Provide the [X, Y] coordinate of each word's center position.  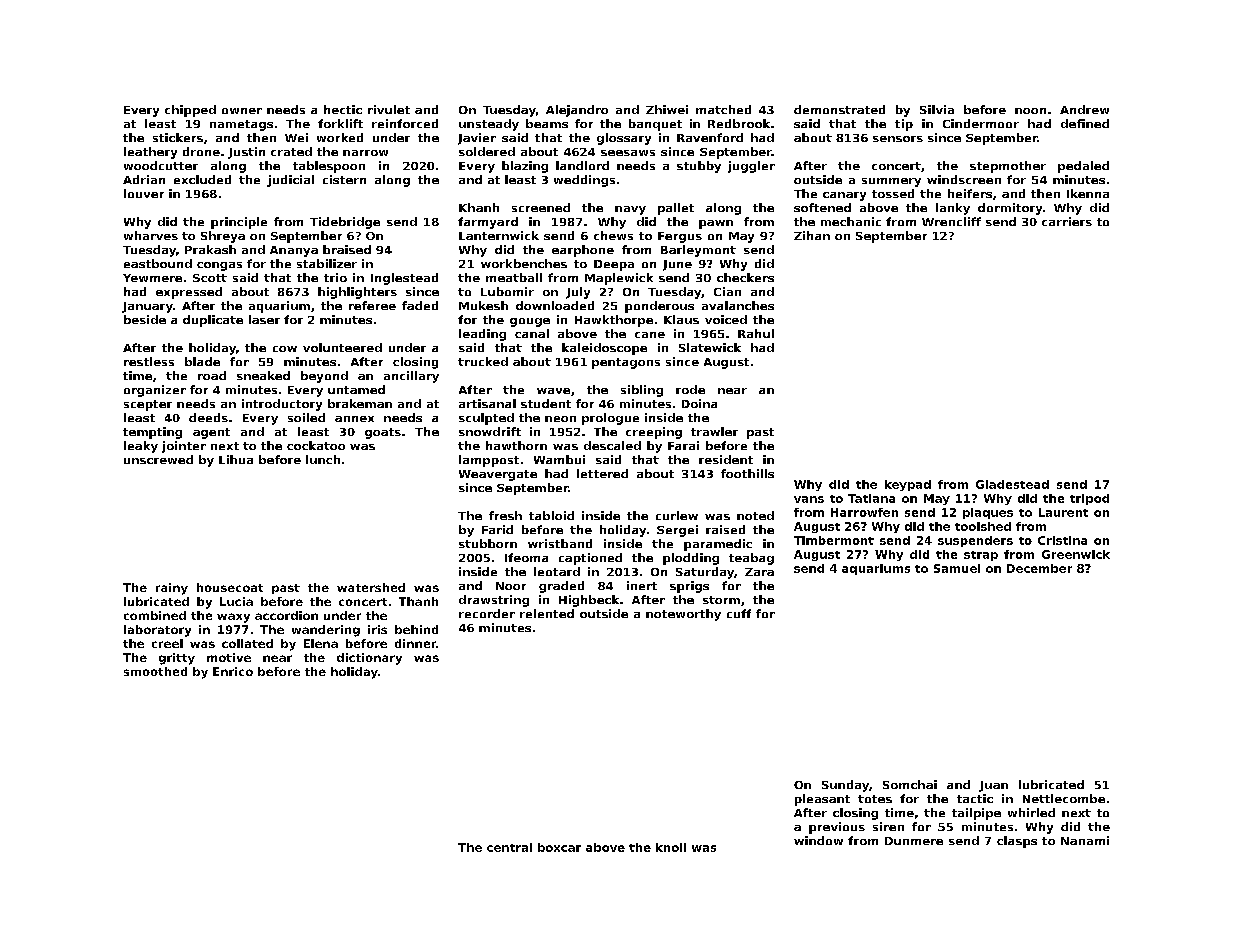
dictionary [369, 659]
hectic [343, 109]
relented [547, 613]
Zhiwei [667, 109]
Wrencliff [951, 221]
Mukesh [483, 305]
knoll [671, 847]
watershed [371, 587]
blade [202, 361]
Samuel [957, 568]
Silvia [937, 109]
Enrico [233, 671]
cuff [739, 613]
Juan [993, 786]
